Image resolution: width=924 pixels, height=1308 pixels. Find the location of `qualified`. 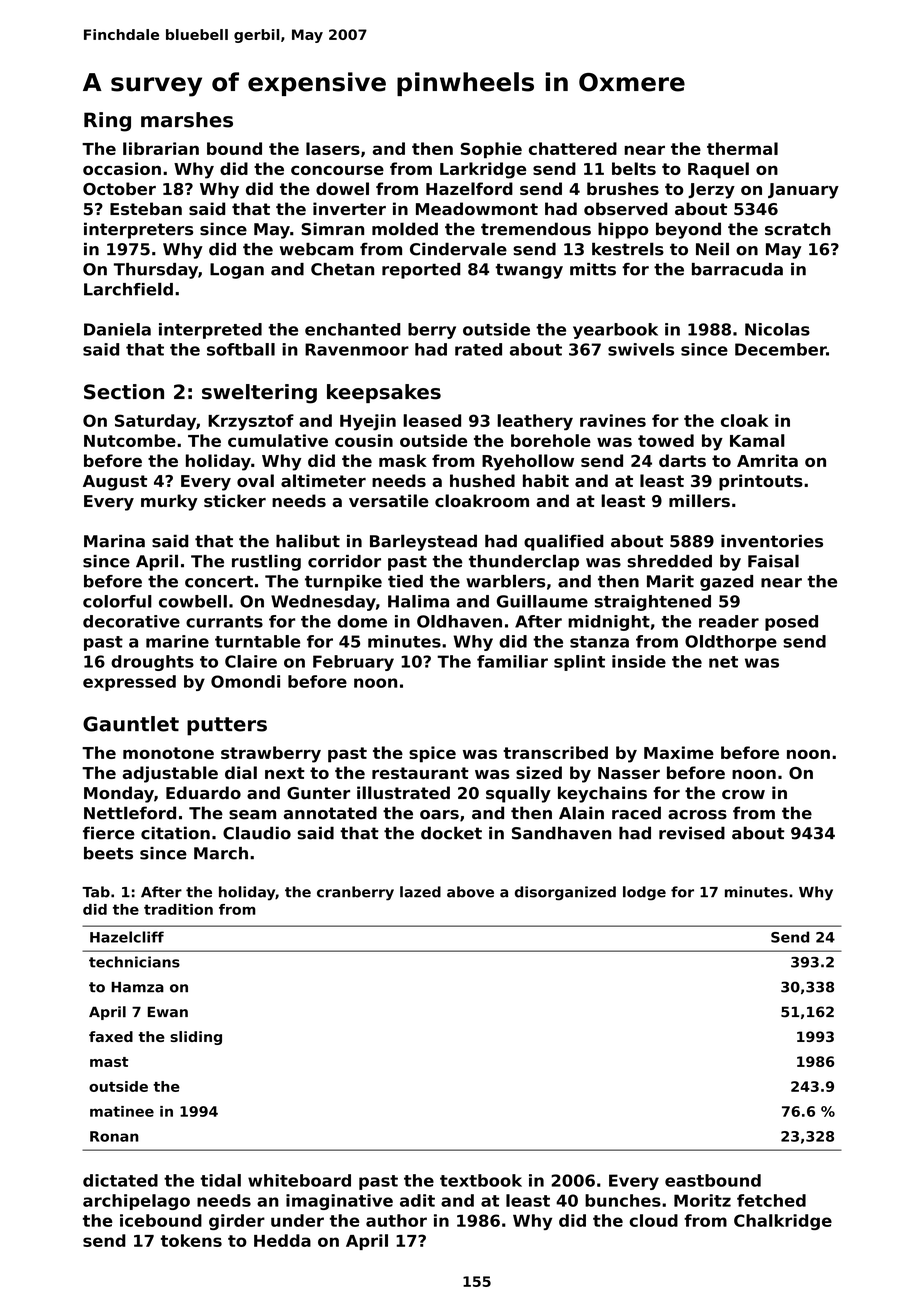

qualified is located at coordinates (564, 542).
